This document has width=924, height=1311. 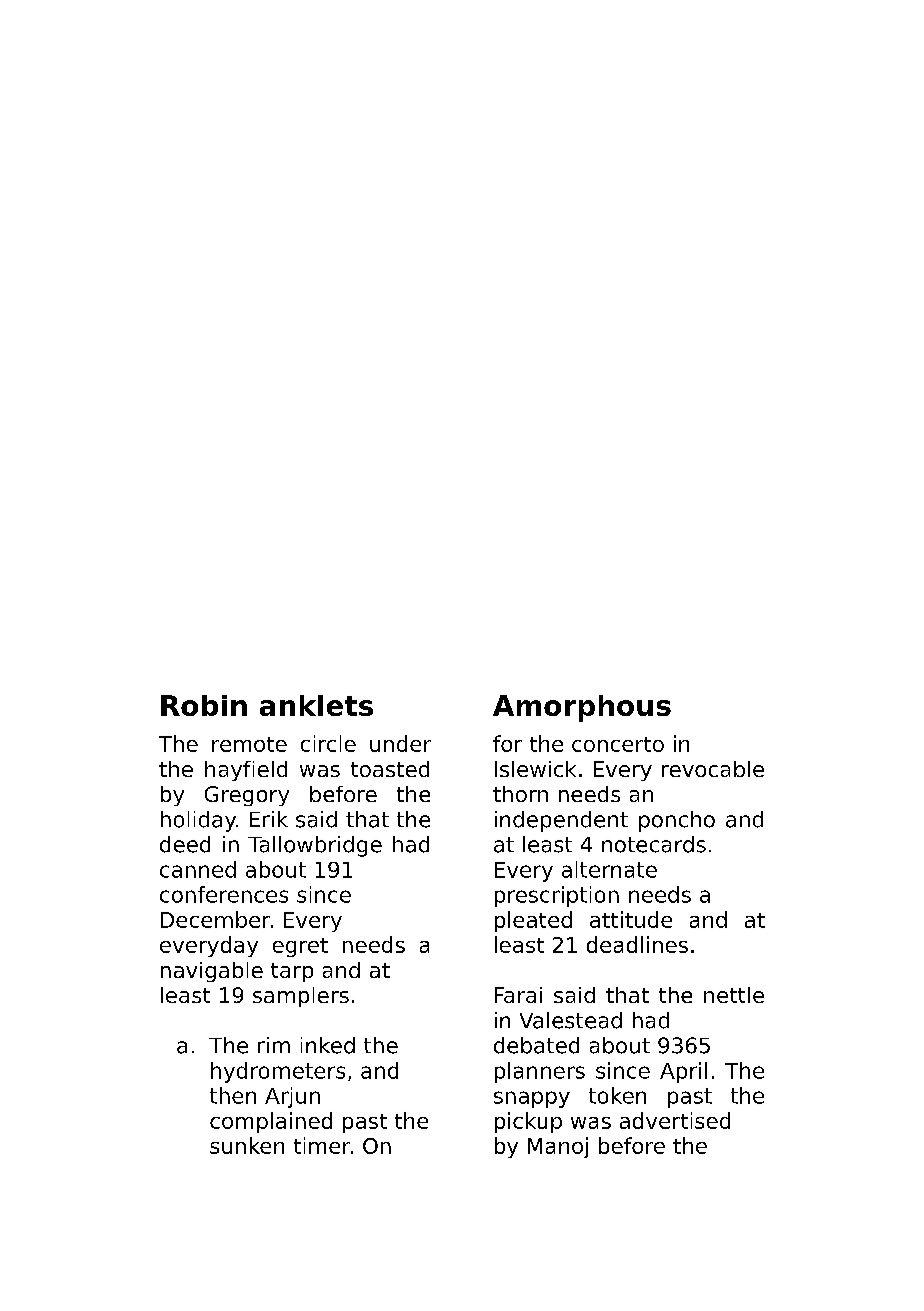 I want to click on conferences, so click(x=224, y=894).
